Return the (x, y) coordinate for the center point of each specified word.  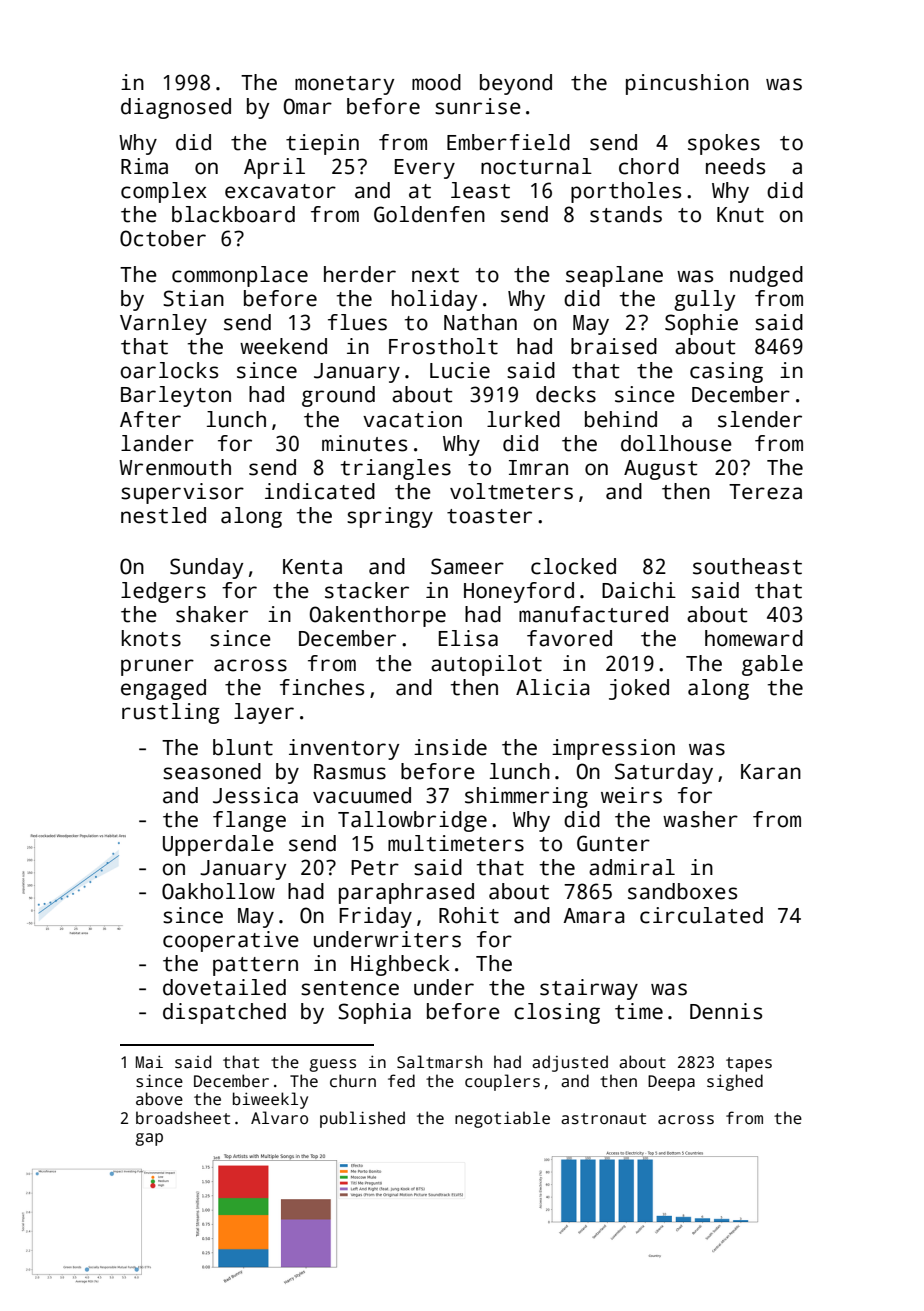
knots (151, 638)
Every (425, 169)
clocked (573, 566)
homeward (754, 638)
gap (149, 1139)
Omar (308, 106)
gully (704, 300)
